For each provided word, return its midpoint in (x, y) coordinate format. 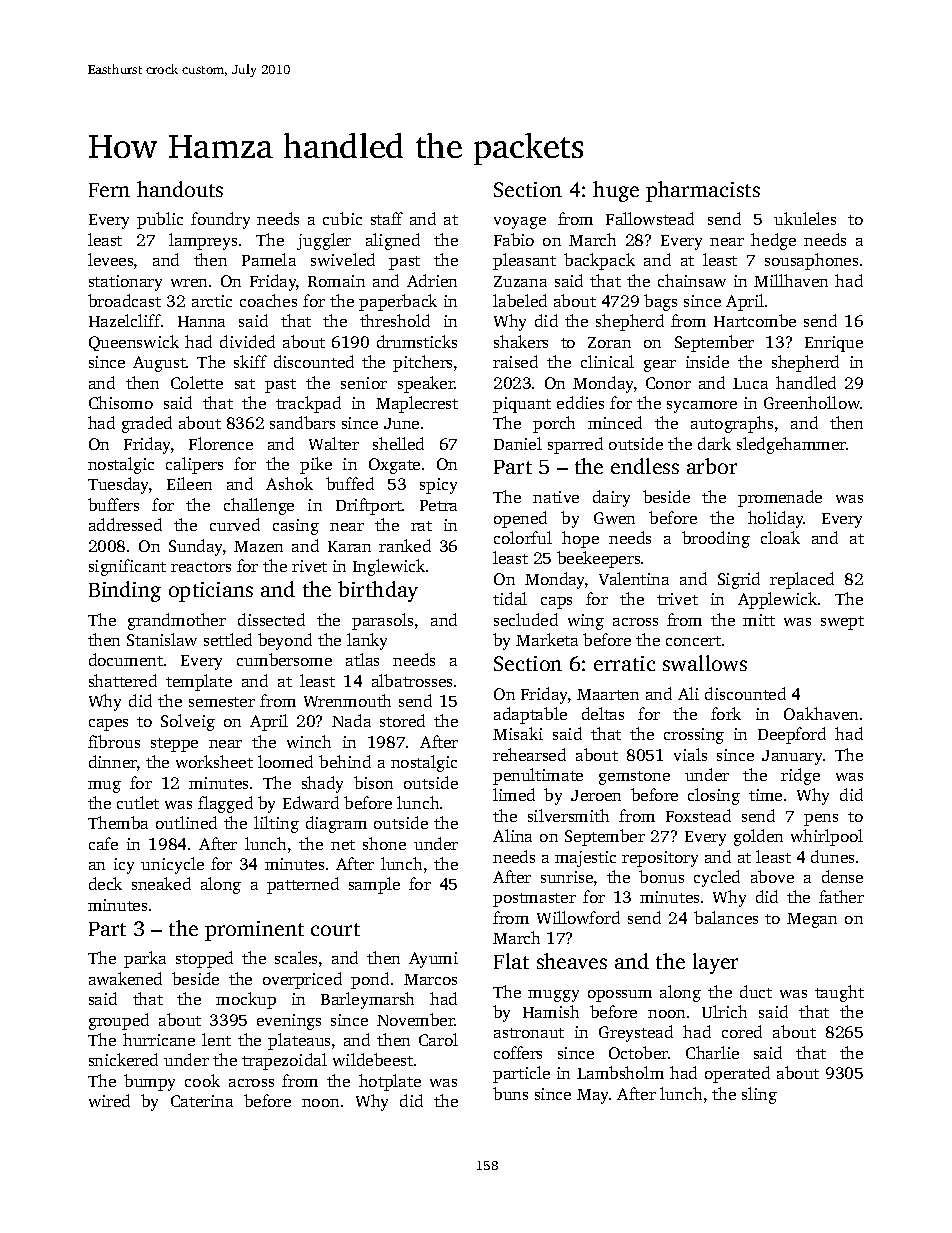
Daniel (518, 443)
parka (145, 959)
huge (616, 191)
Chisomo (121, 402)
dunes (832, 856)
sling (759, 1095)
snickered (123, 1059)
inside (707, 361)
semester (222, 702)
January (792, 757)
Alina (512, 835)
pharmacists (703, 191)
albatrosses (412, 680)
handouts (180, 189)
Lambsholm (620, 1072)
